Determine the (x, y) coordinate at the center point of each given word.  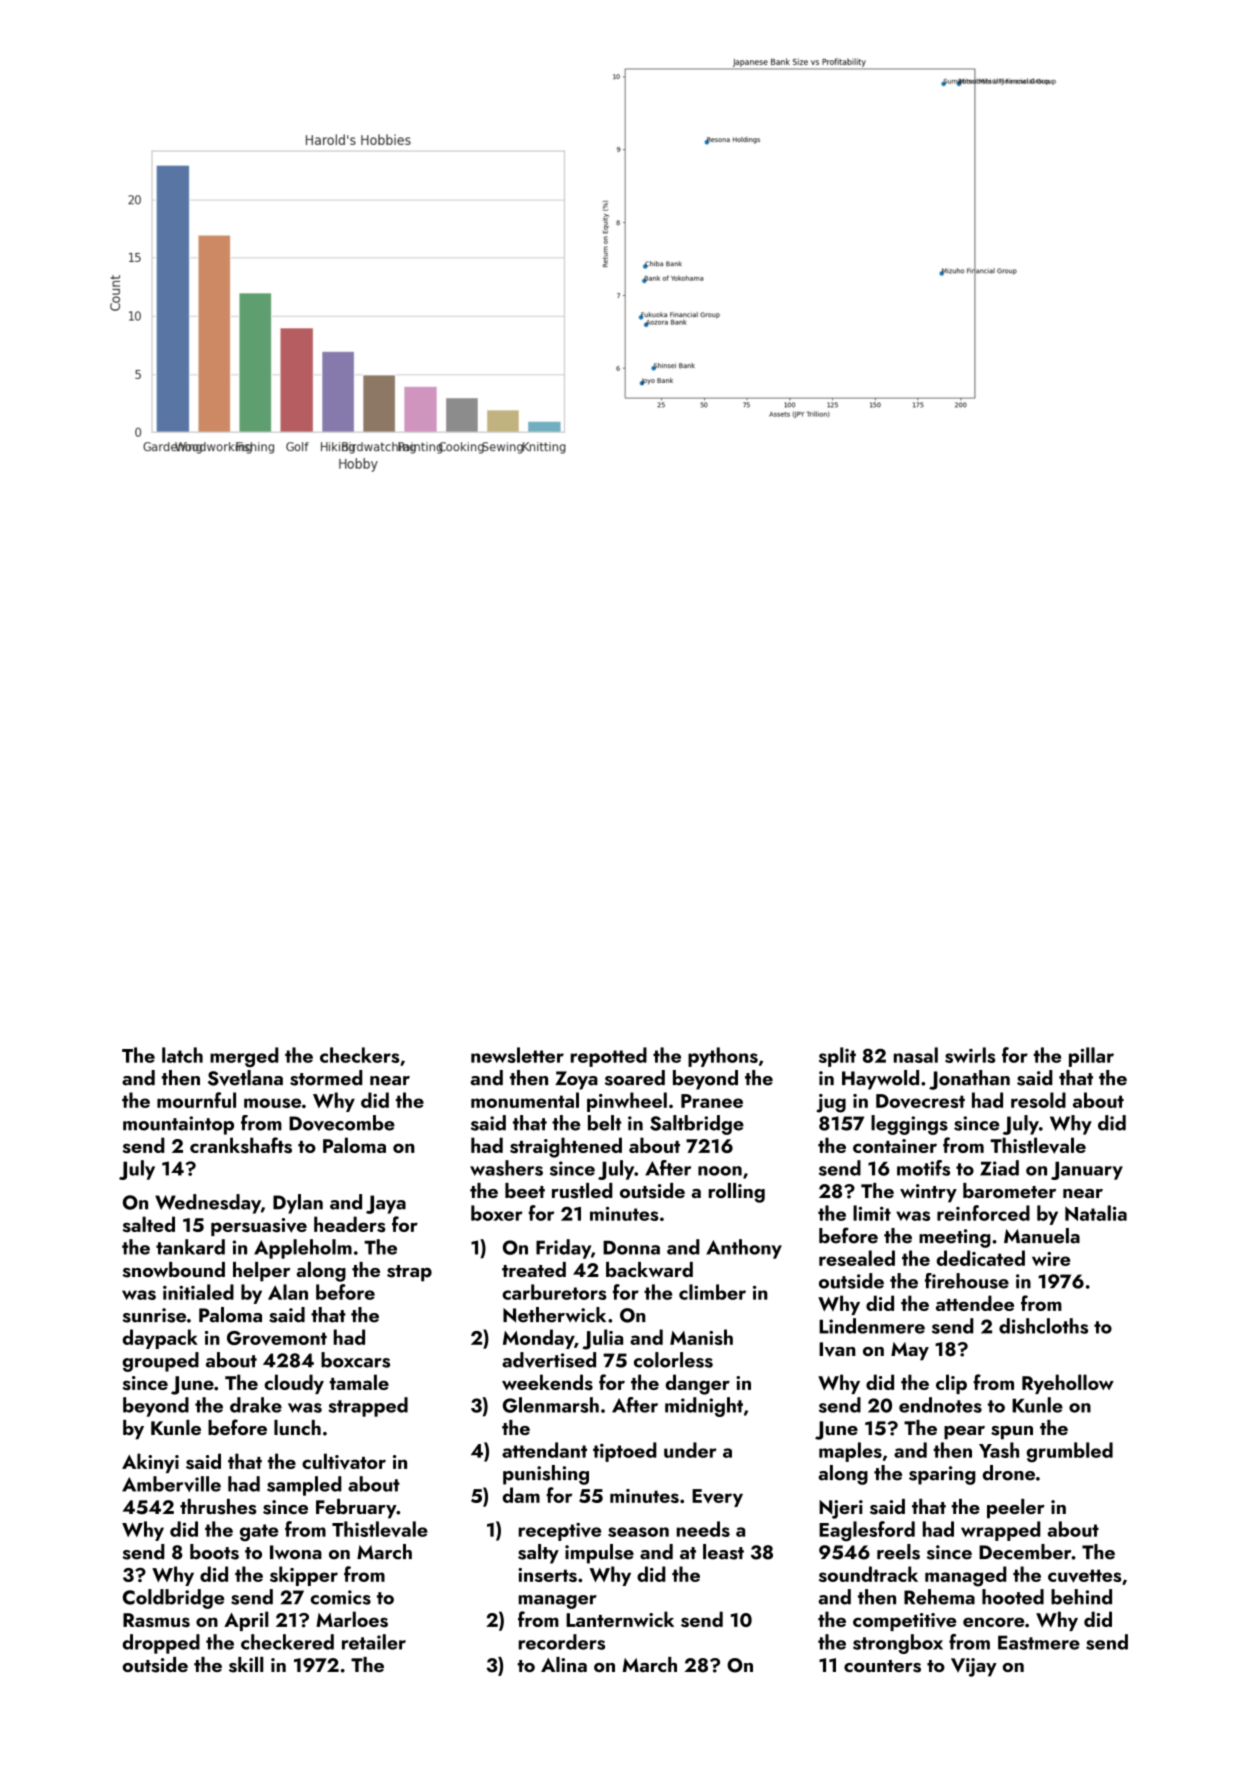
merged (244, 1057)
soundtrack (868, 1574)
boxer (497, 1213)
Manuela (1042, 1236)
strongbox (898, 1644)
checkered (287, 1642)
